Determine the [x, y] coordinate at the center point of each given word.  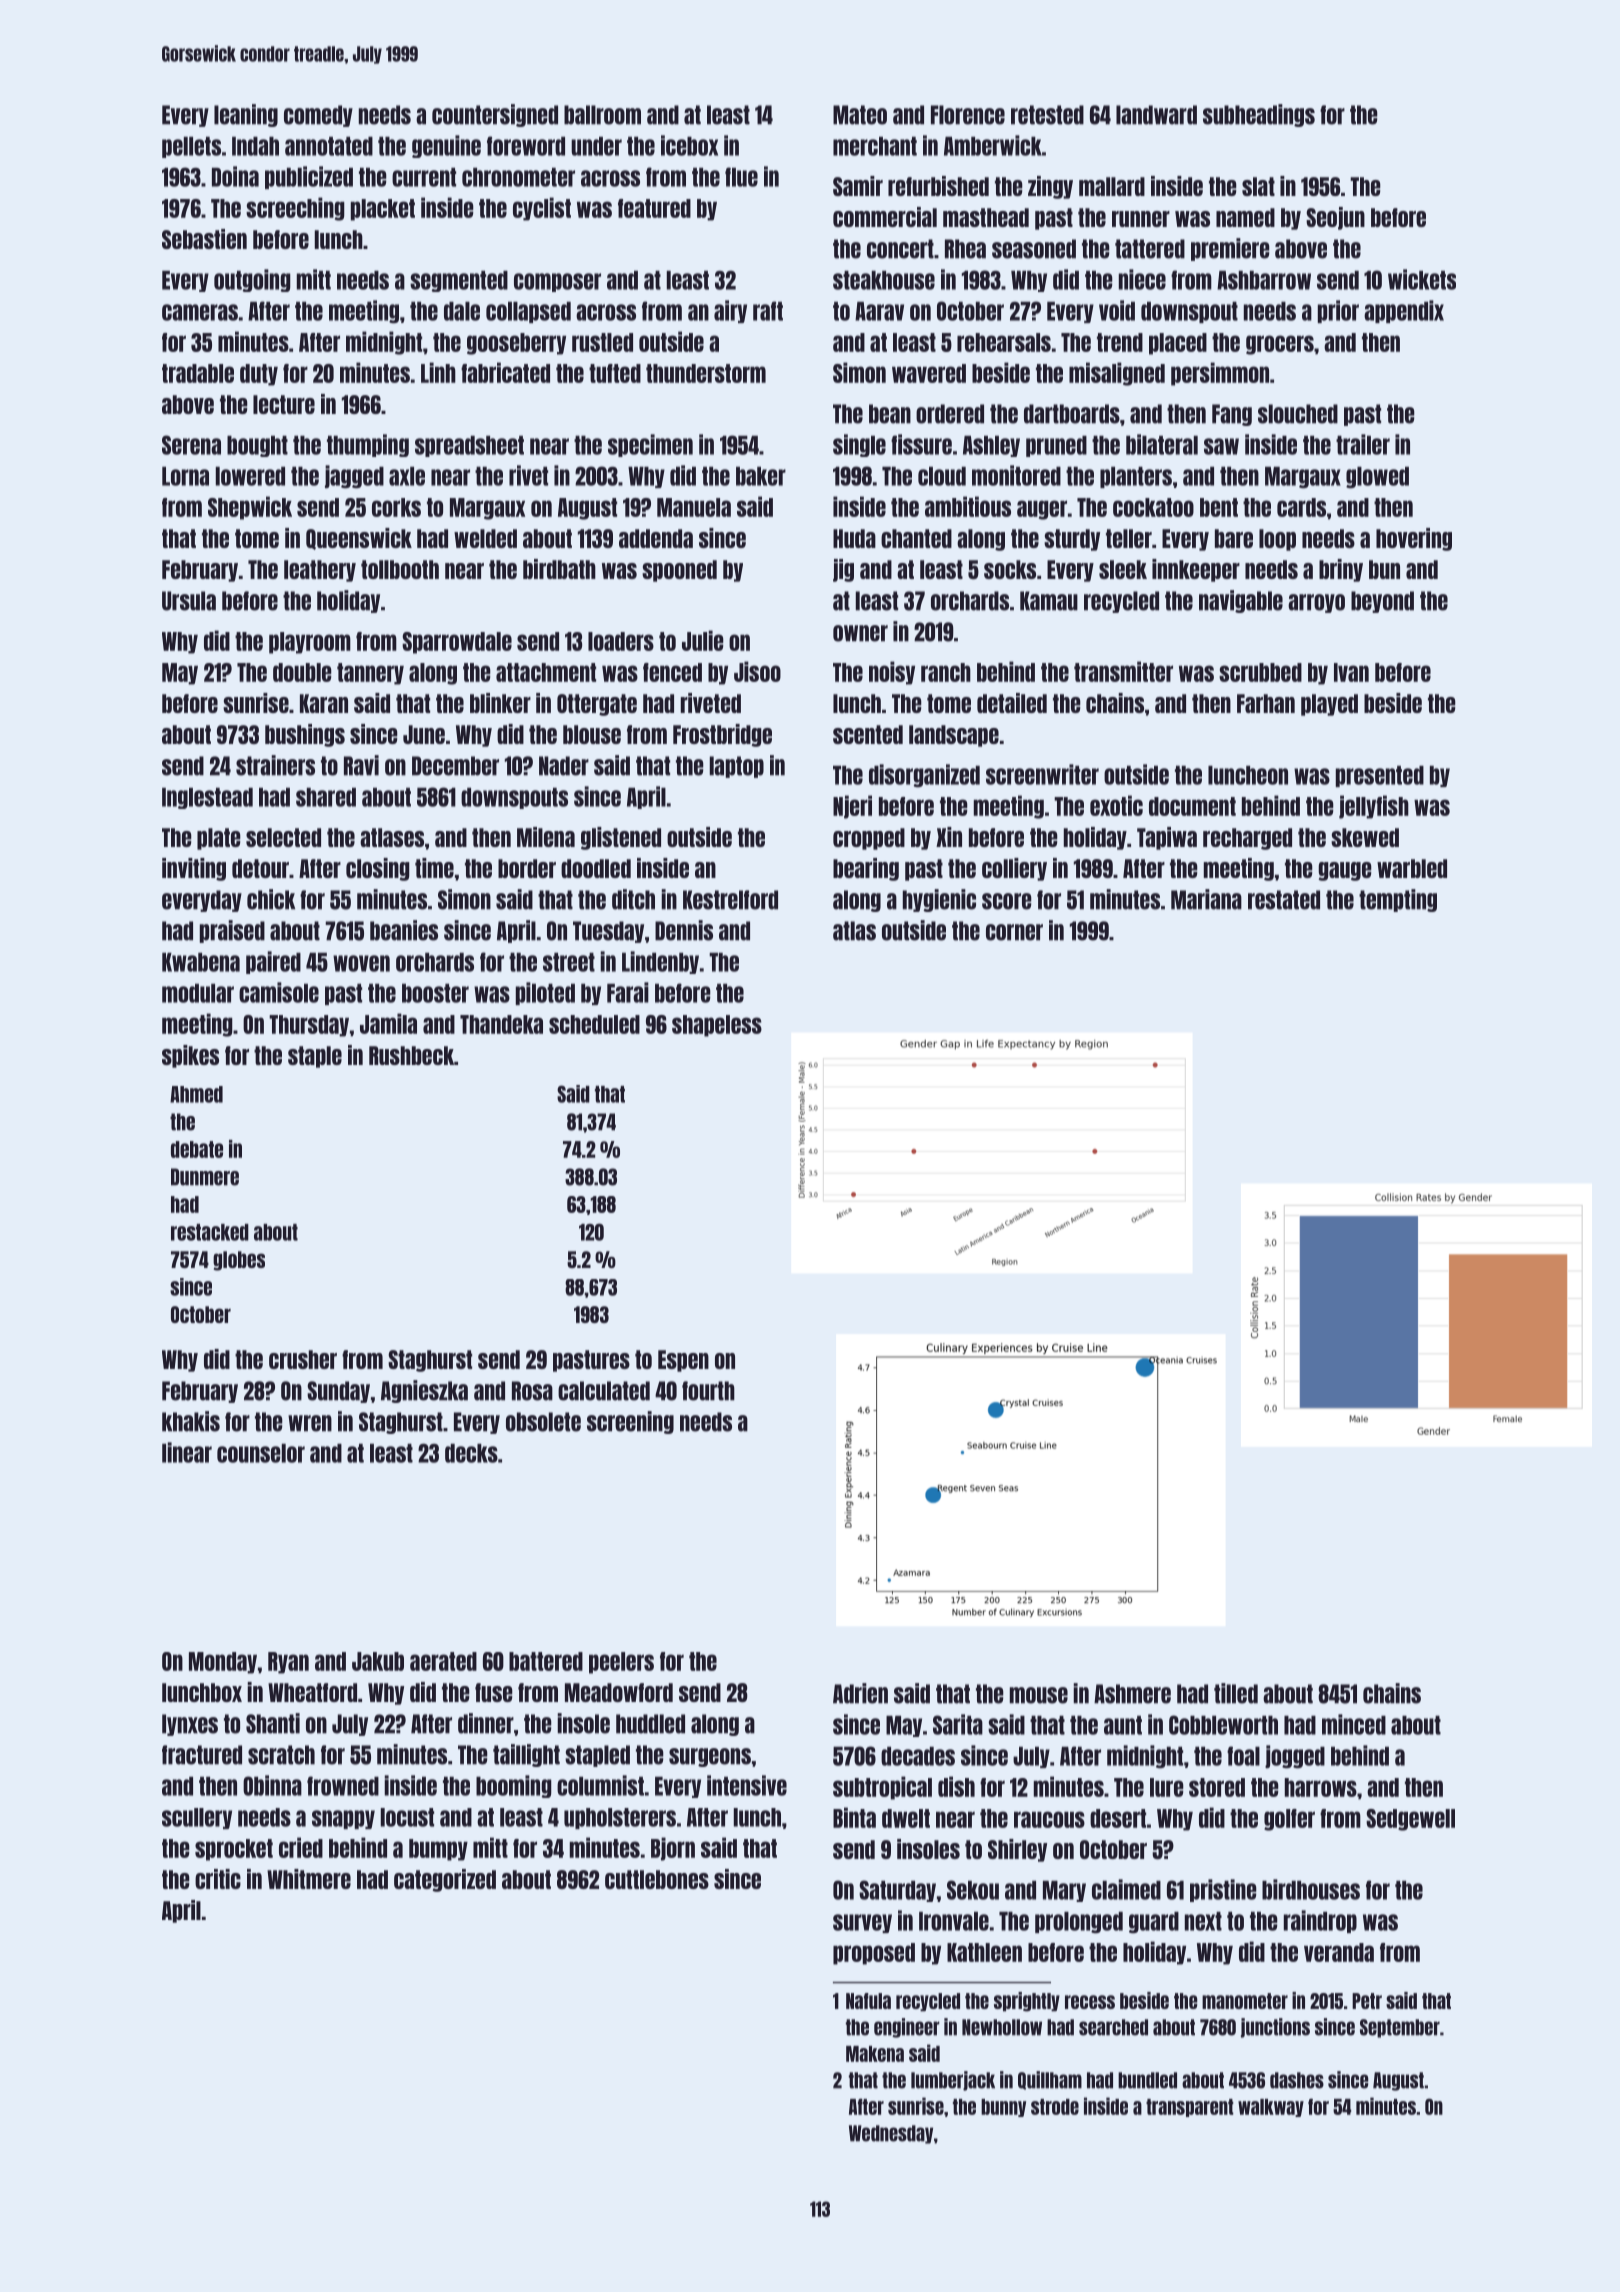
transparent [1190, 2108]
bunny [1003, 2108]
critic [218, 1879]
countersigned [495, 115]
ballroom [602, 115]
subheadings [1259, 115]
